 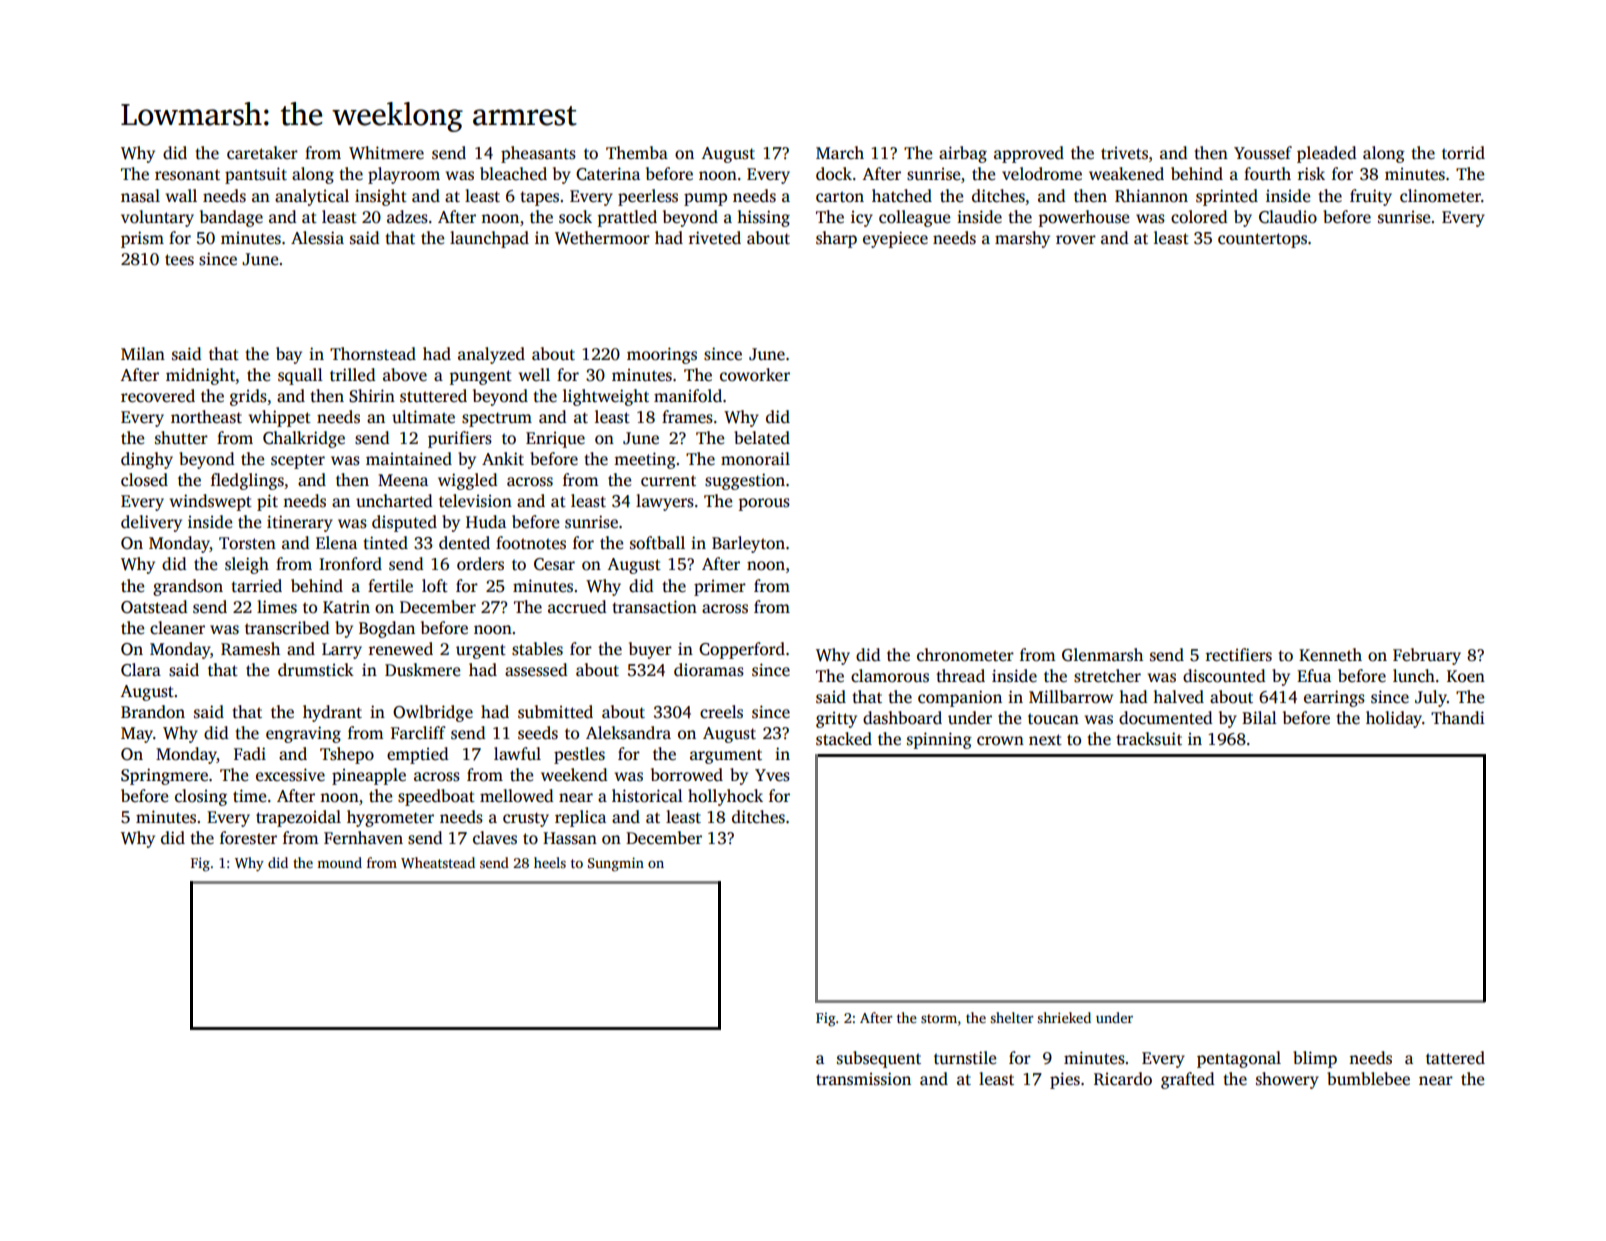 I want to click on pleaded, so click(x=1327, y=154).
